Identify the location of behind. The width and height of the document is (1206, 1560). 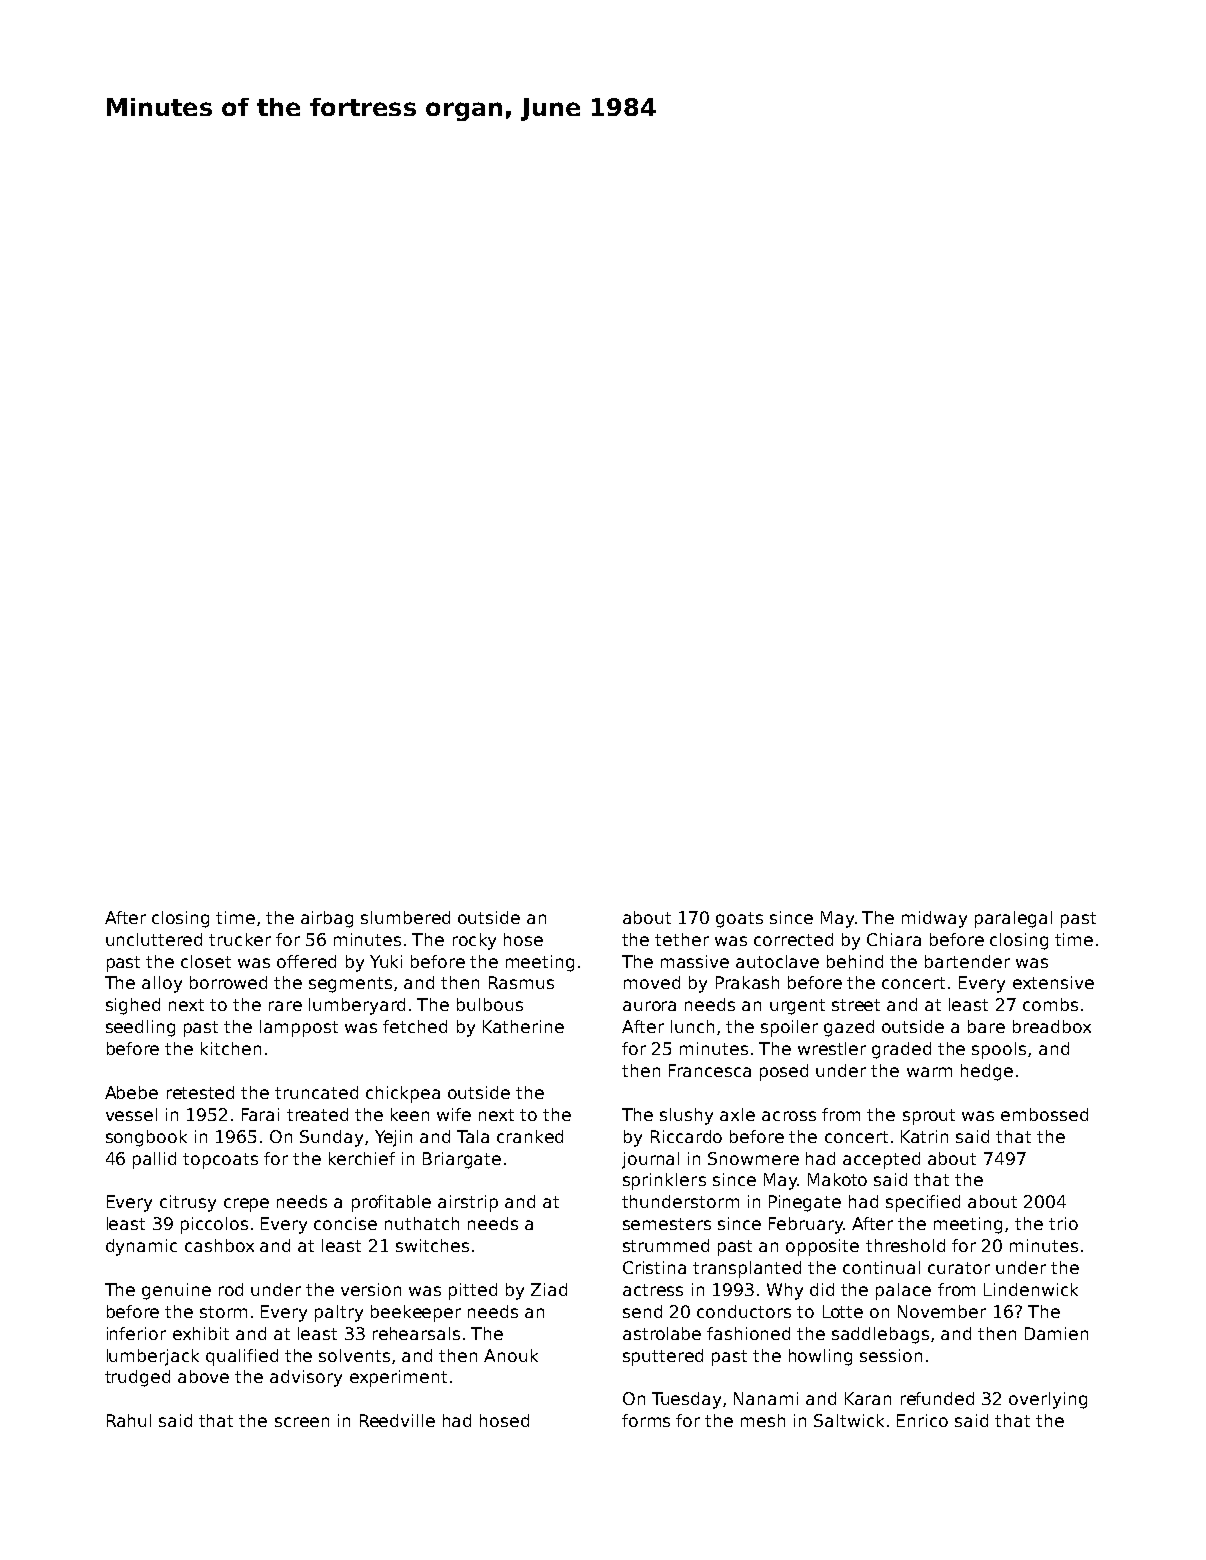
(855, 961).
